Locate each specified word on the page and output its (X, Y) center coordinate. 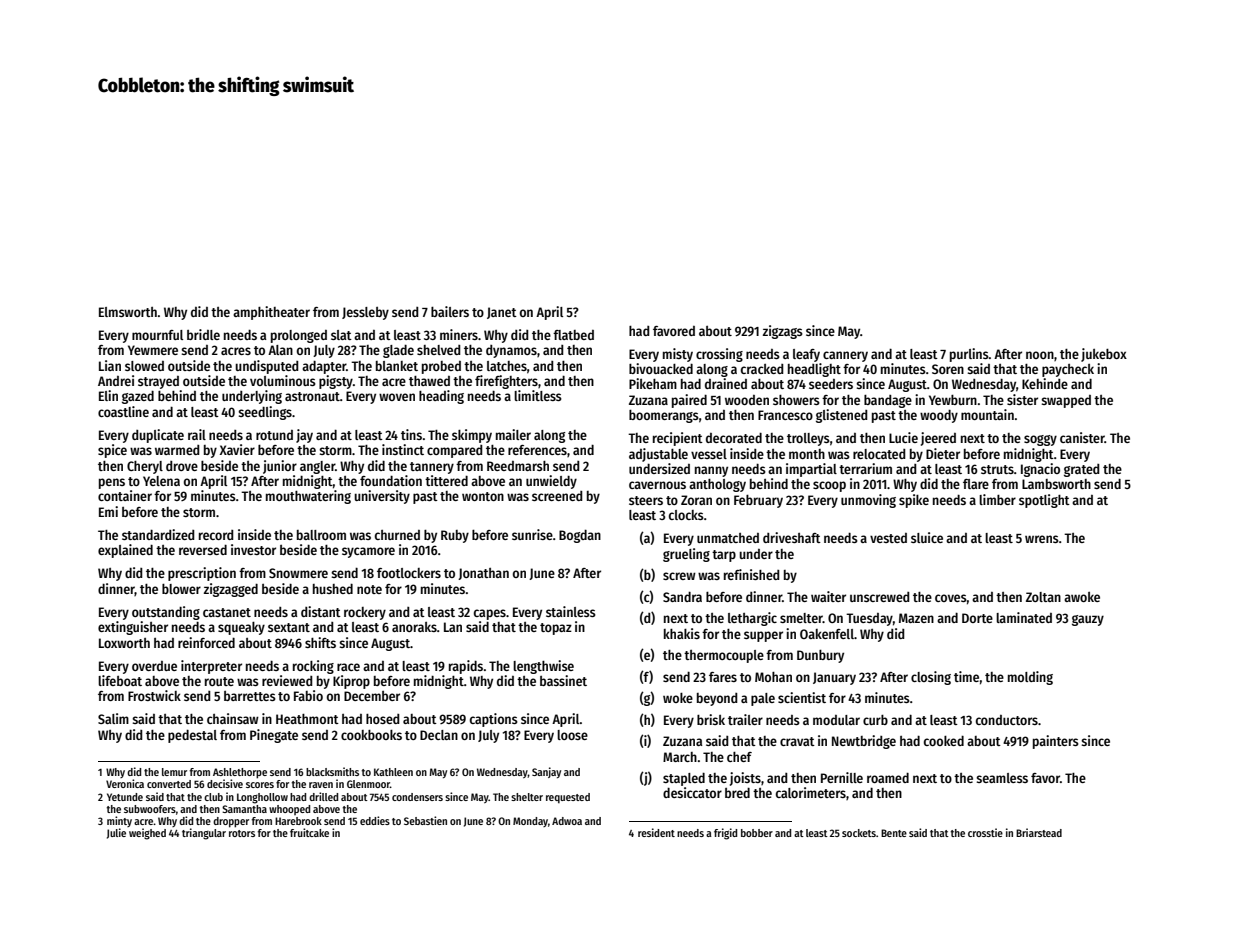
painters (1056, 742)
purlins (969, 355)
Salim (113, 718)
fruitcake (309, 832)
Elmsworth (128, 312)
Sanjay (546, 772)
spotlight (1044, 501)
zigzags (783, 332)
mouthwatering (308, 497)
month (807, 454)
